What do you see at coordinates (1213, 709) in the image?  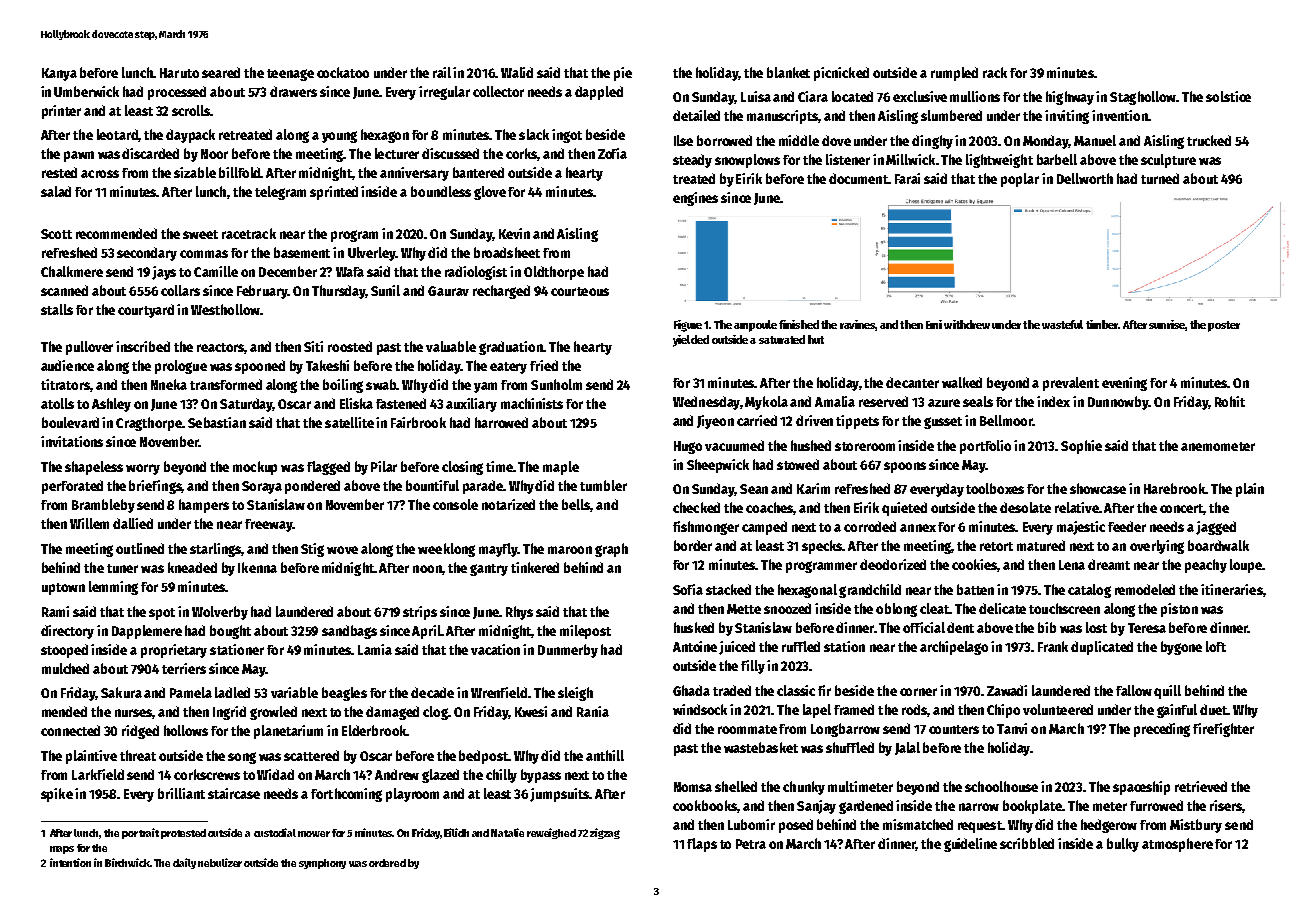 I see `duet` at bounding box center [1213, 709].
